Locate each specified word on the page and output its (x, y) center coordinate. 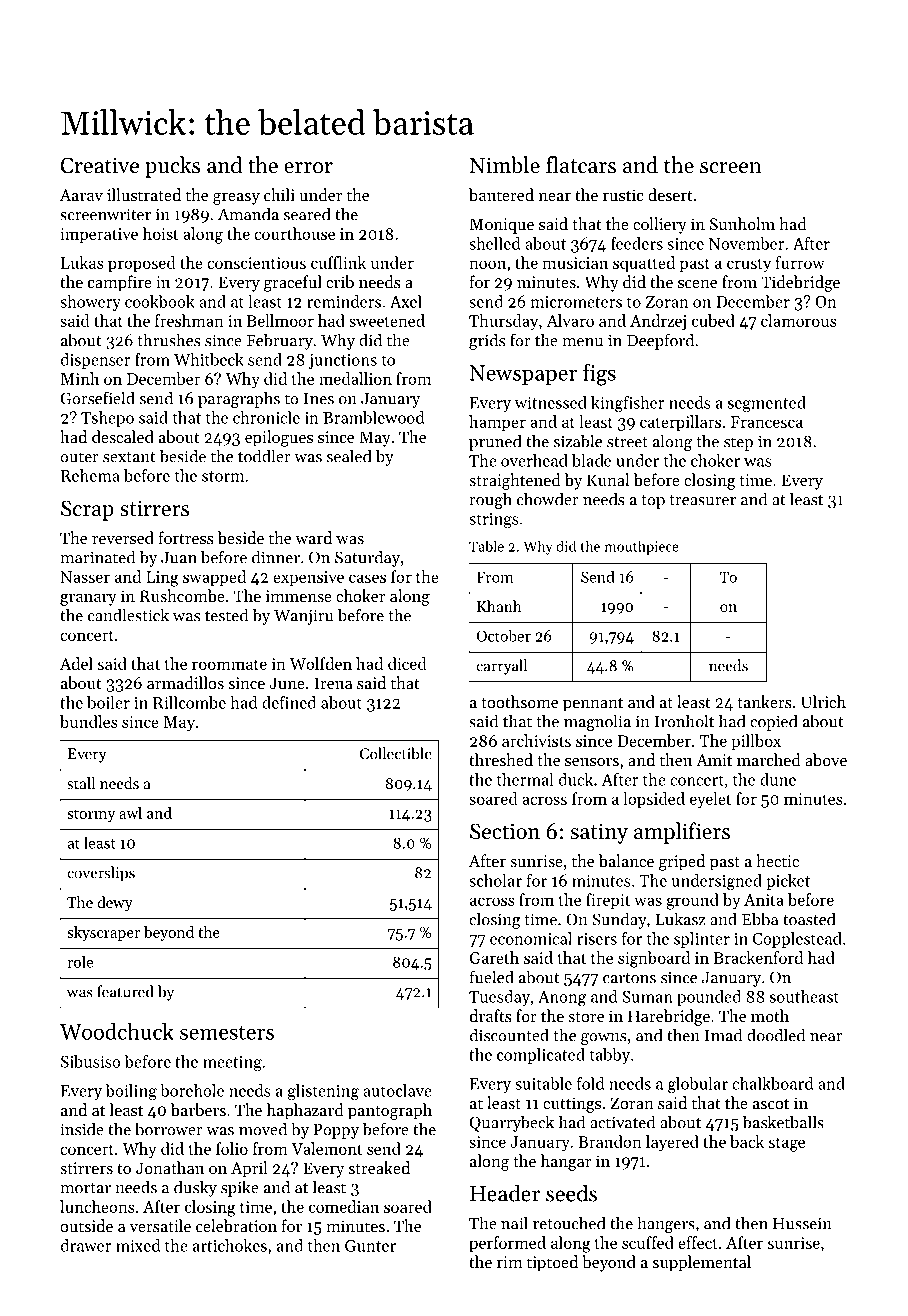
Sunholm (742, 223)
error (308, 168)
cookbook (160, 301)
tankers (764, 701)
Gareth (494, 957)
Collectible (395, 753)
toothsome (519, 701)
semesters (227, 1033)
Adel (76, 663)
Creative (99, 165)
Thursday (503, 322)
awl (130, 813)
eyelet (710, 800)
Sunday (619, 920)
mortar (85, 1188)
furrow (800, 262)
